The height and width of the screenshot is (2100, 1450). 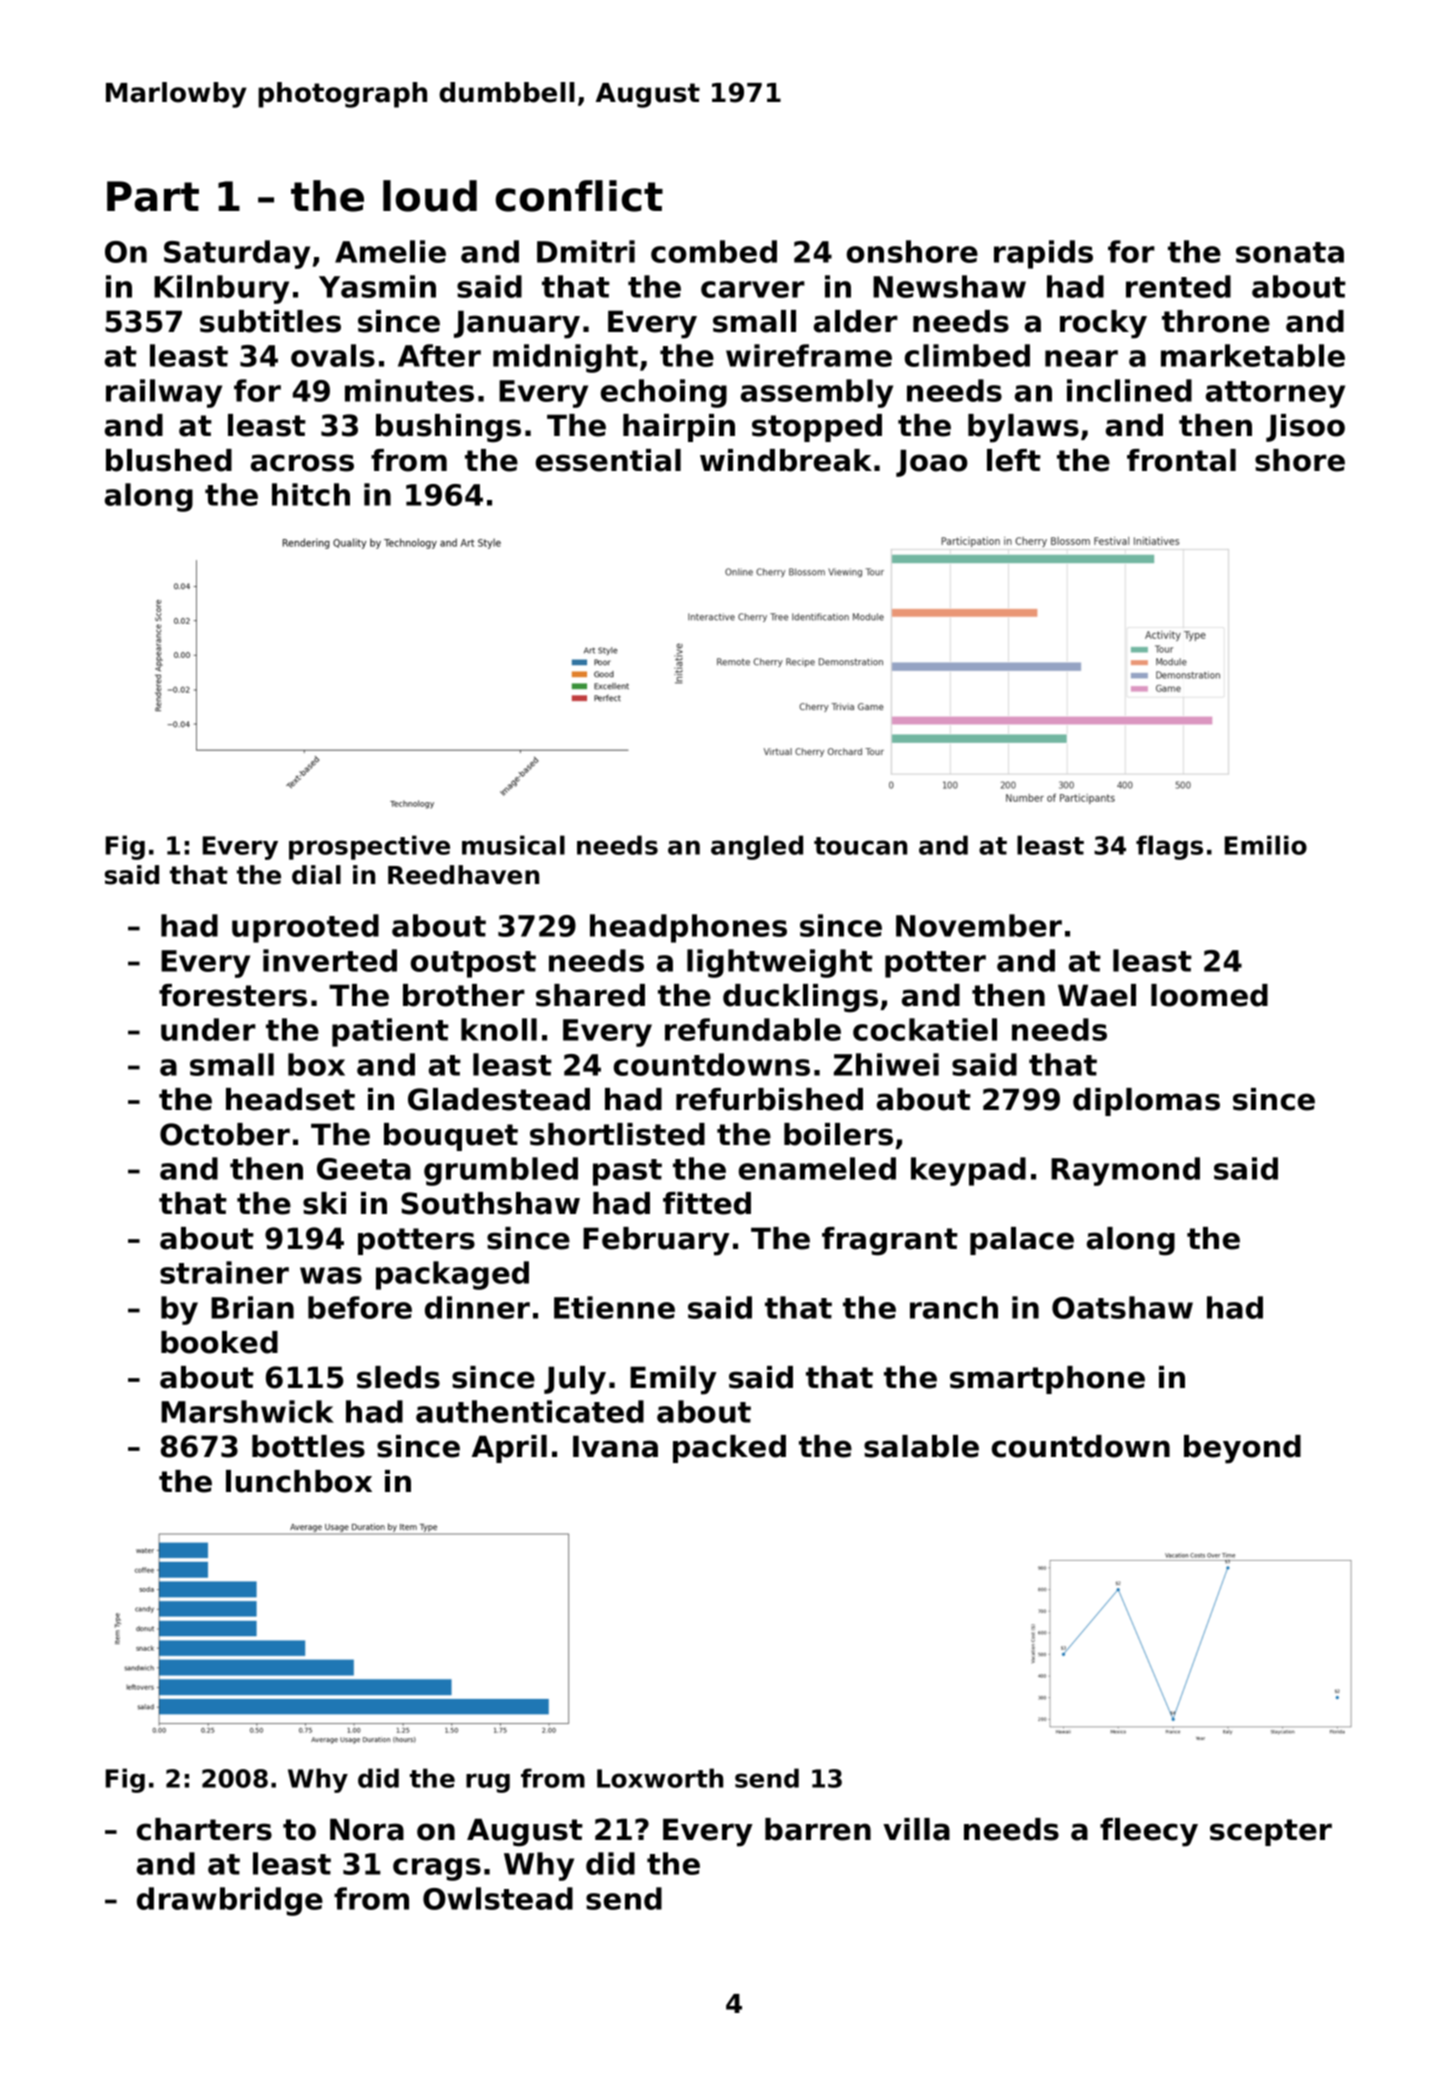 I want to click on drawbridge, so click(x=230, y=1901).
